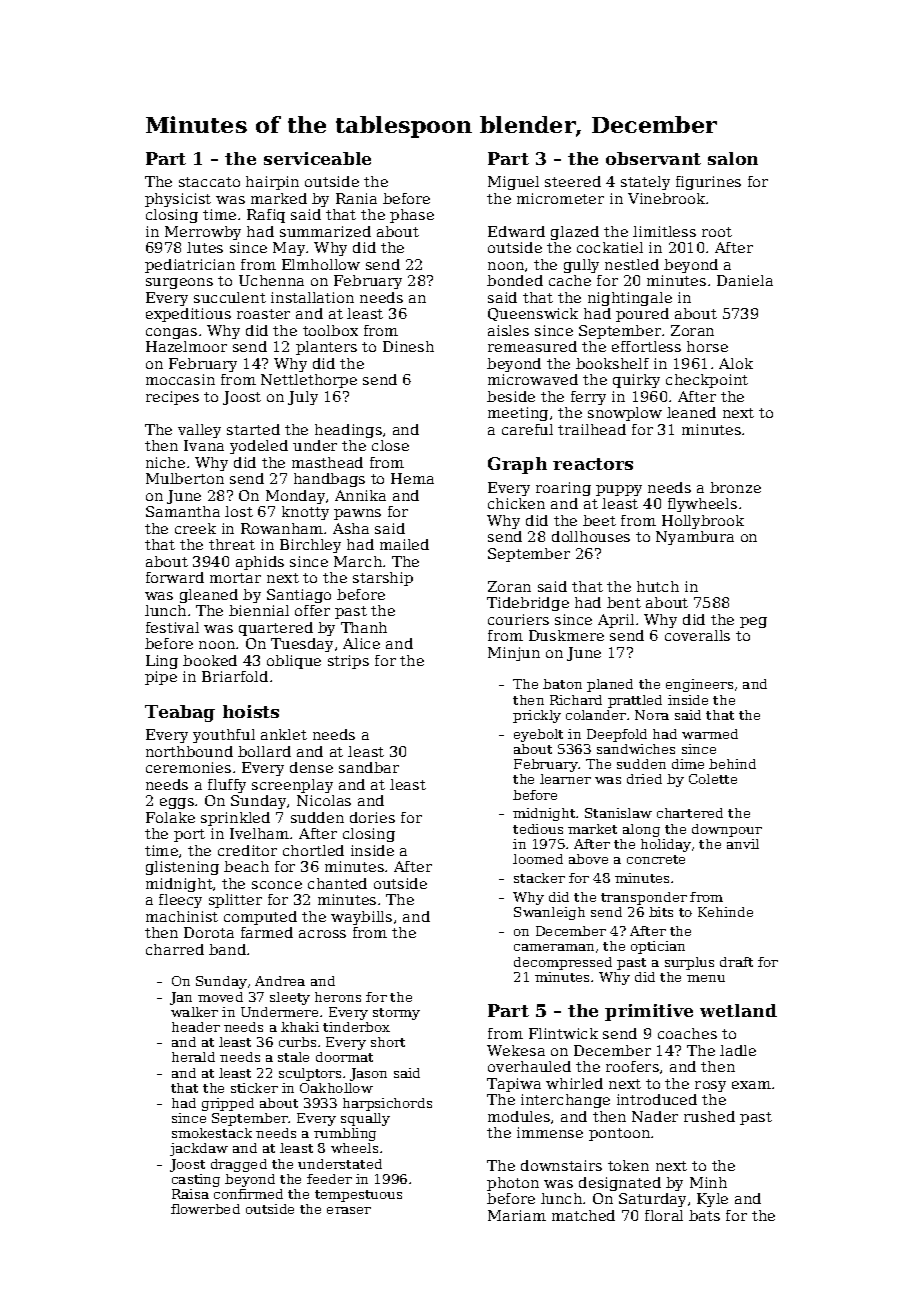 This screenshot has height=1311, width=924. What do you see at coordinates (178, 200) in the screenshot?
I see `physicist` at bounding box center [178, 200].
